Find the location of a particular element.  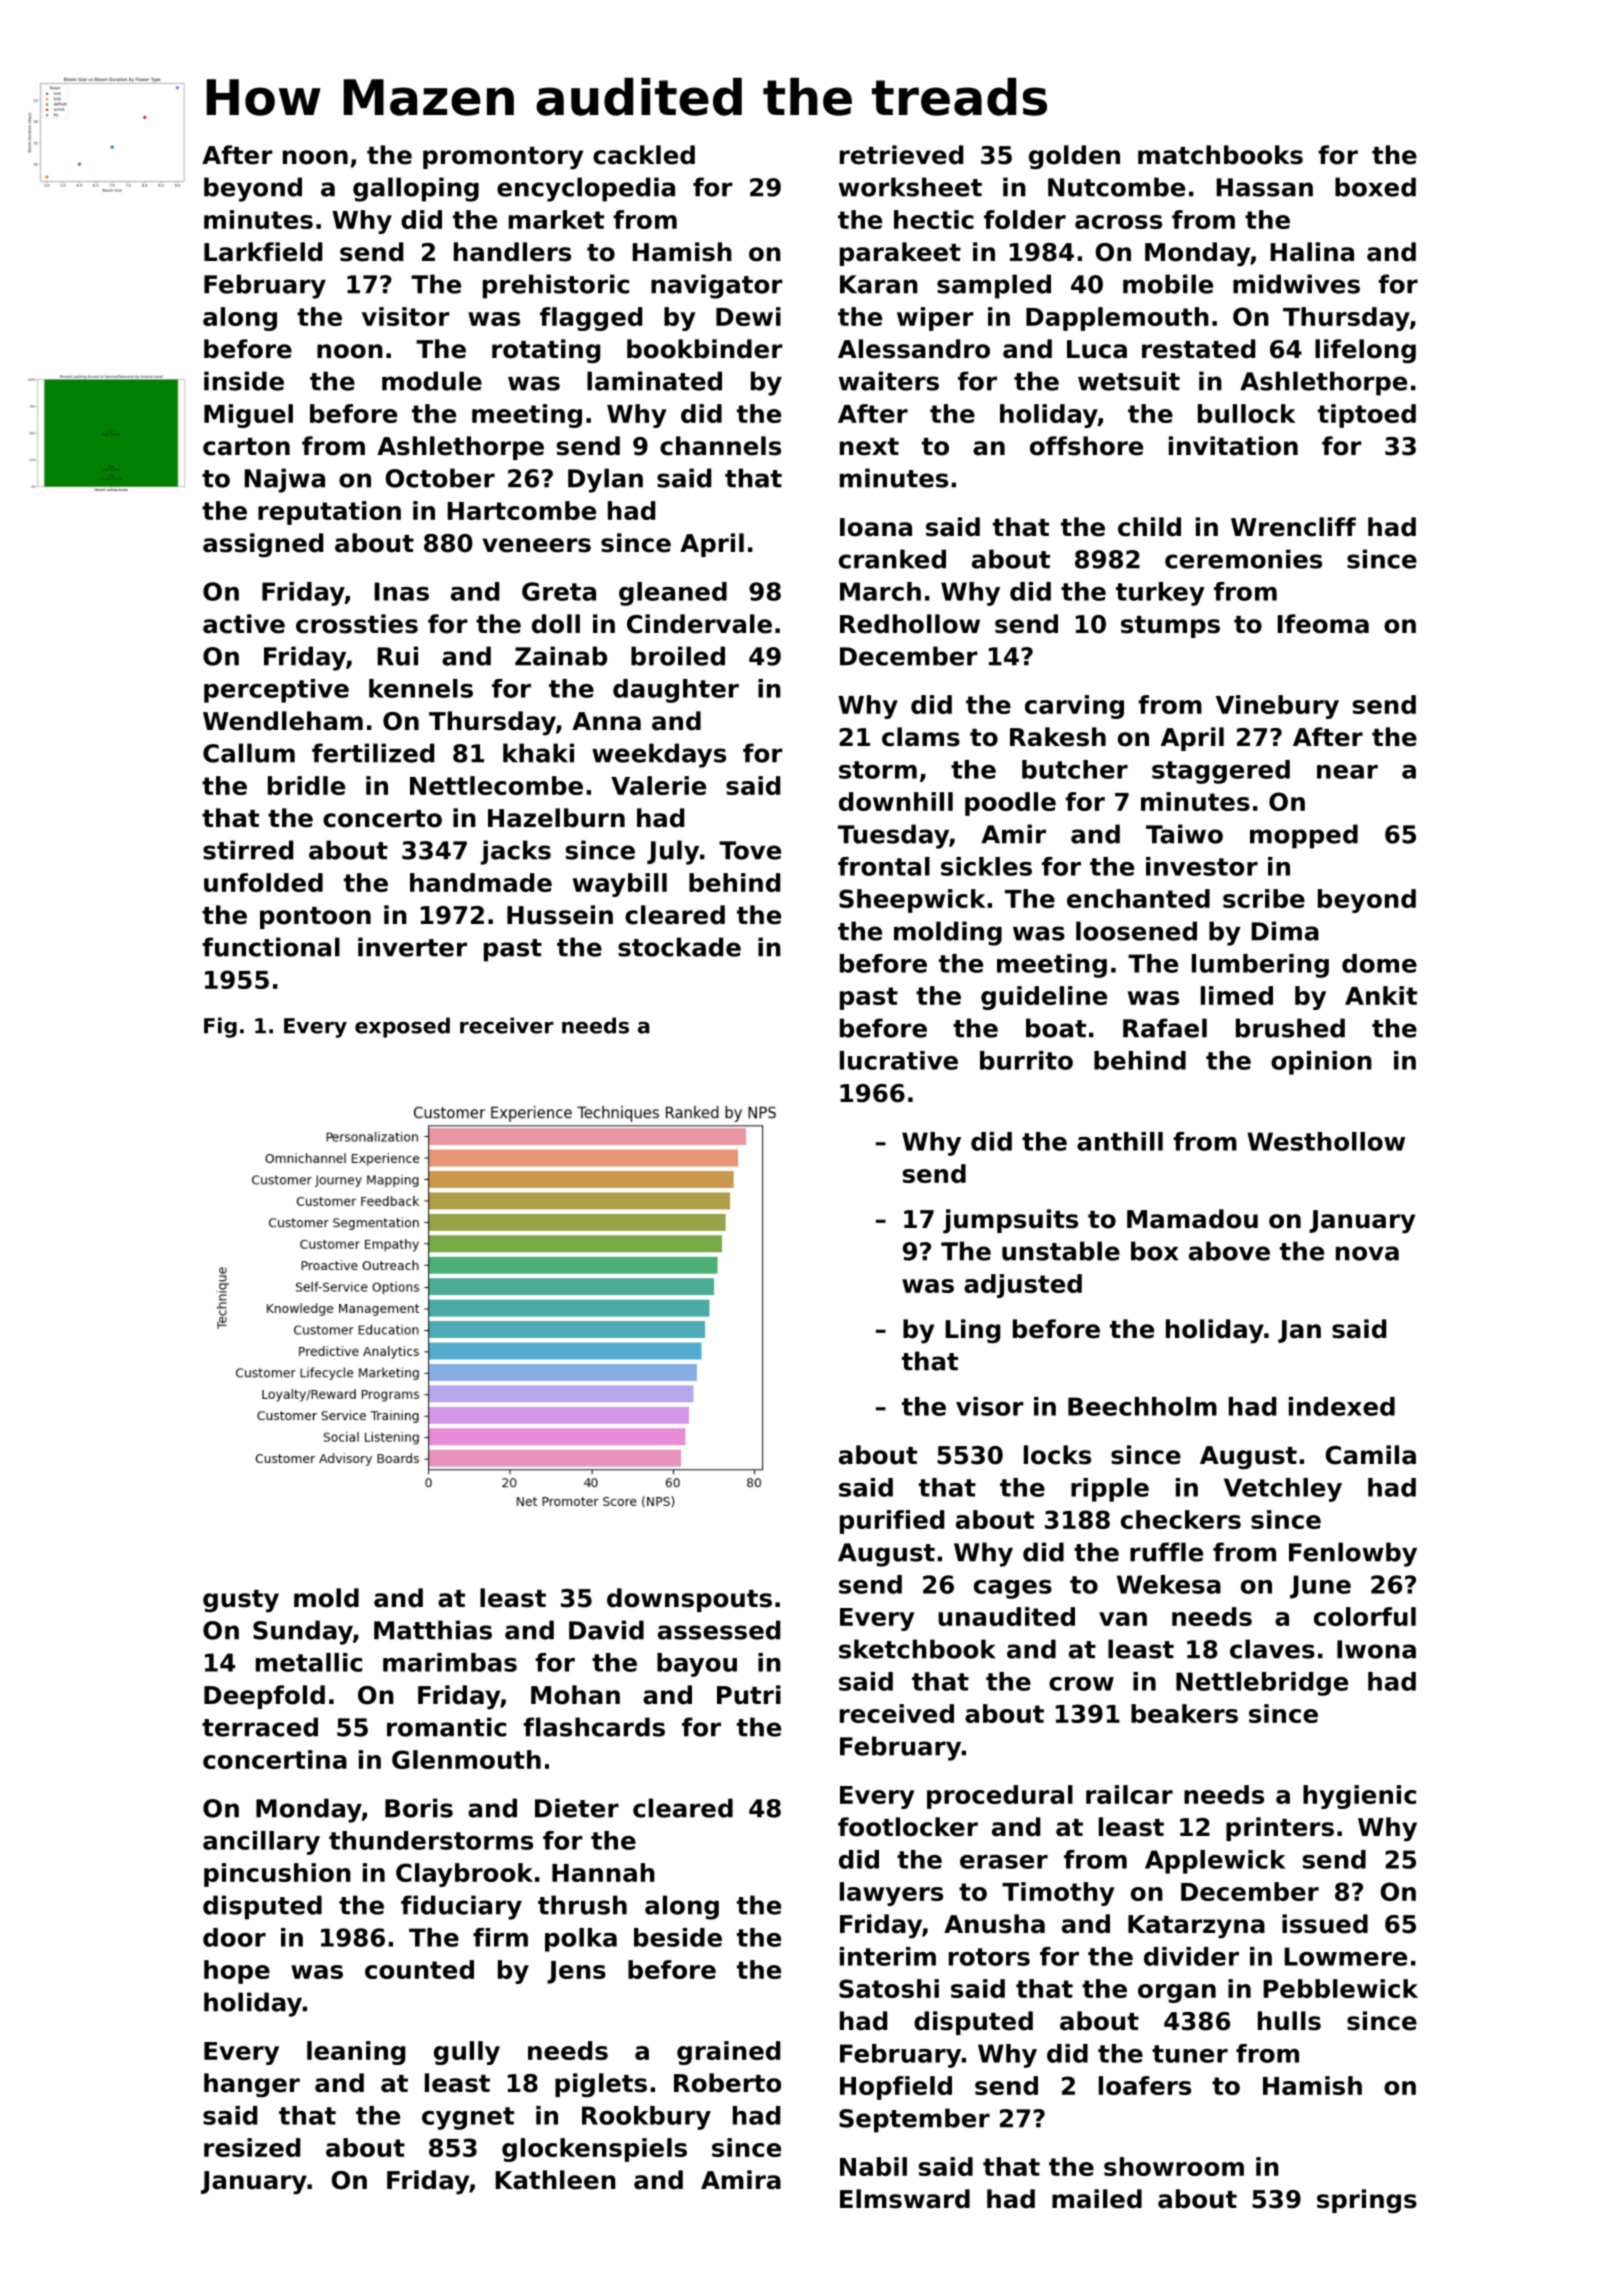

module is located at coordinates (432, 381).
